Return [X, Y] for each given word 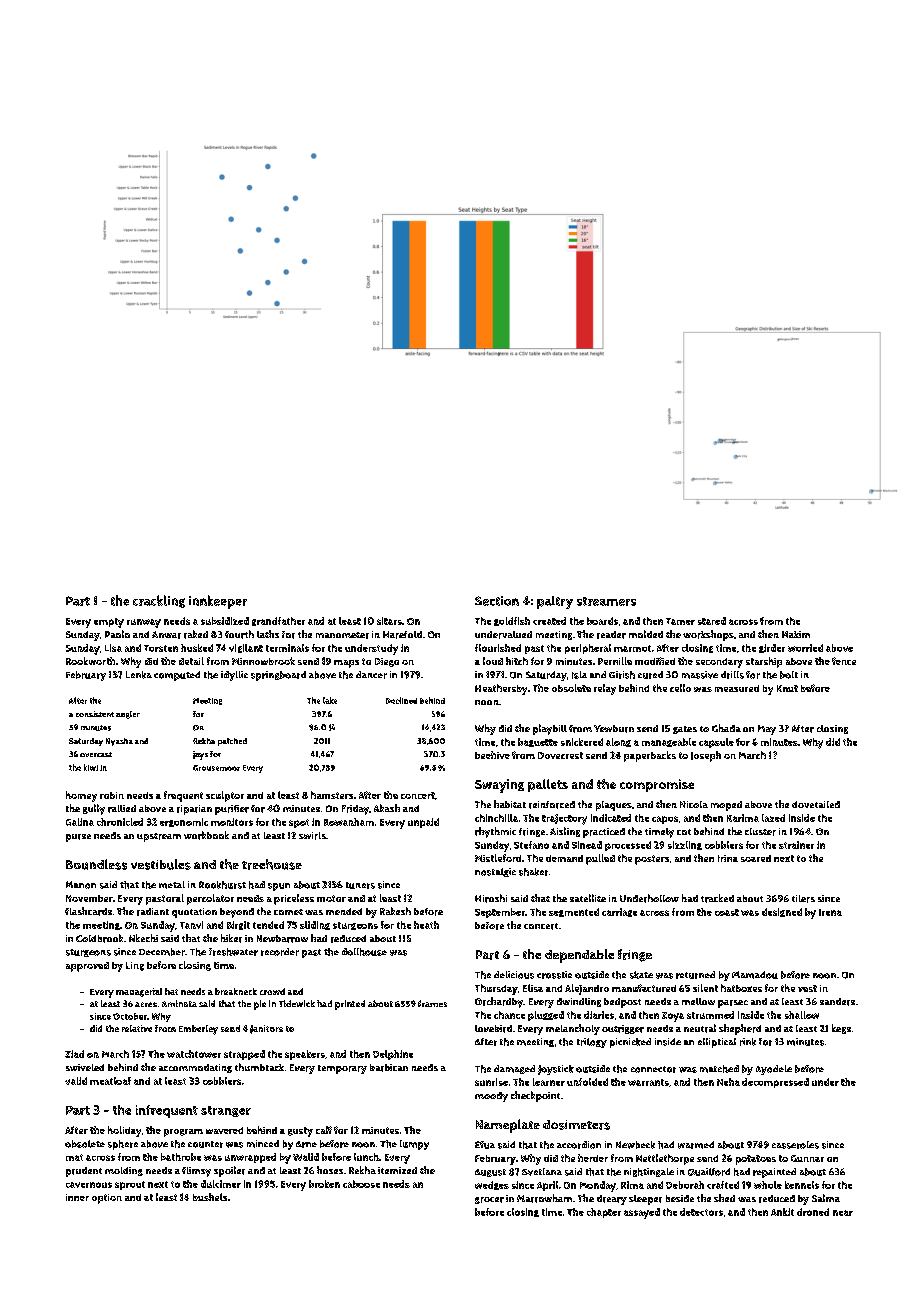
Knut [787, 688]
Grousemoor [216, 768]
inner [77, 1197]
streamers [606, 601]
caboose [361, 1184]
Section [497, 601]
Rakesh [395, 911]
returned [695, 975]
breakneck [236, 991]
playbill [550, 729]
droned [813, 1212]
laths [268, 634]
